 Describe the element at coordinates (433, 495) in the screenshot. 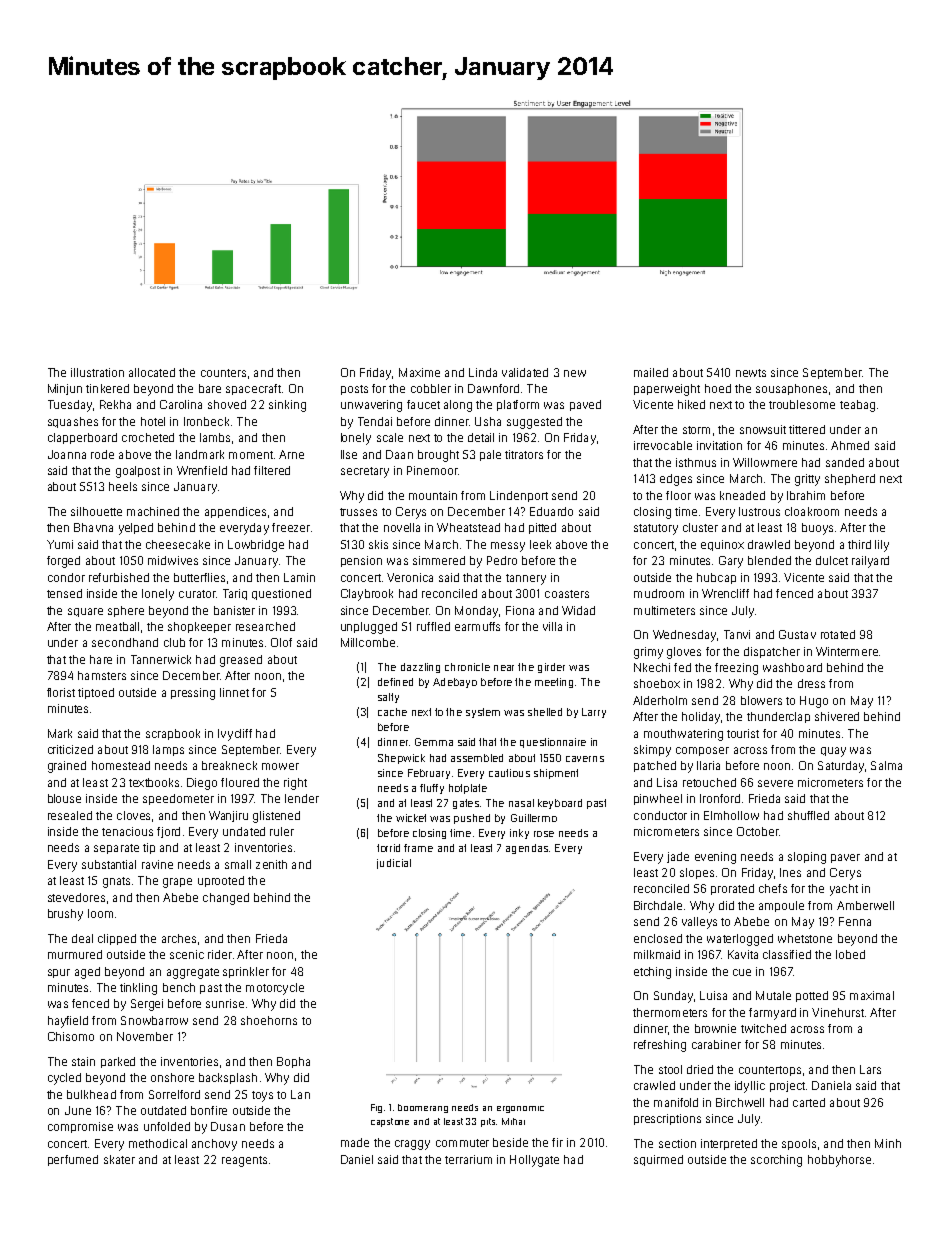

I see `mountain` at that location.
